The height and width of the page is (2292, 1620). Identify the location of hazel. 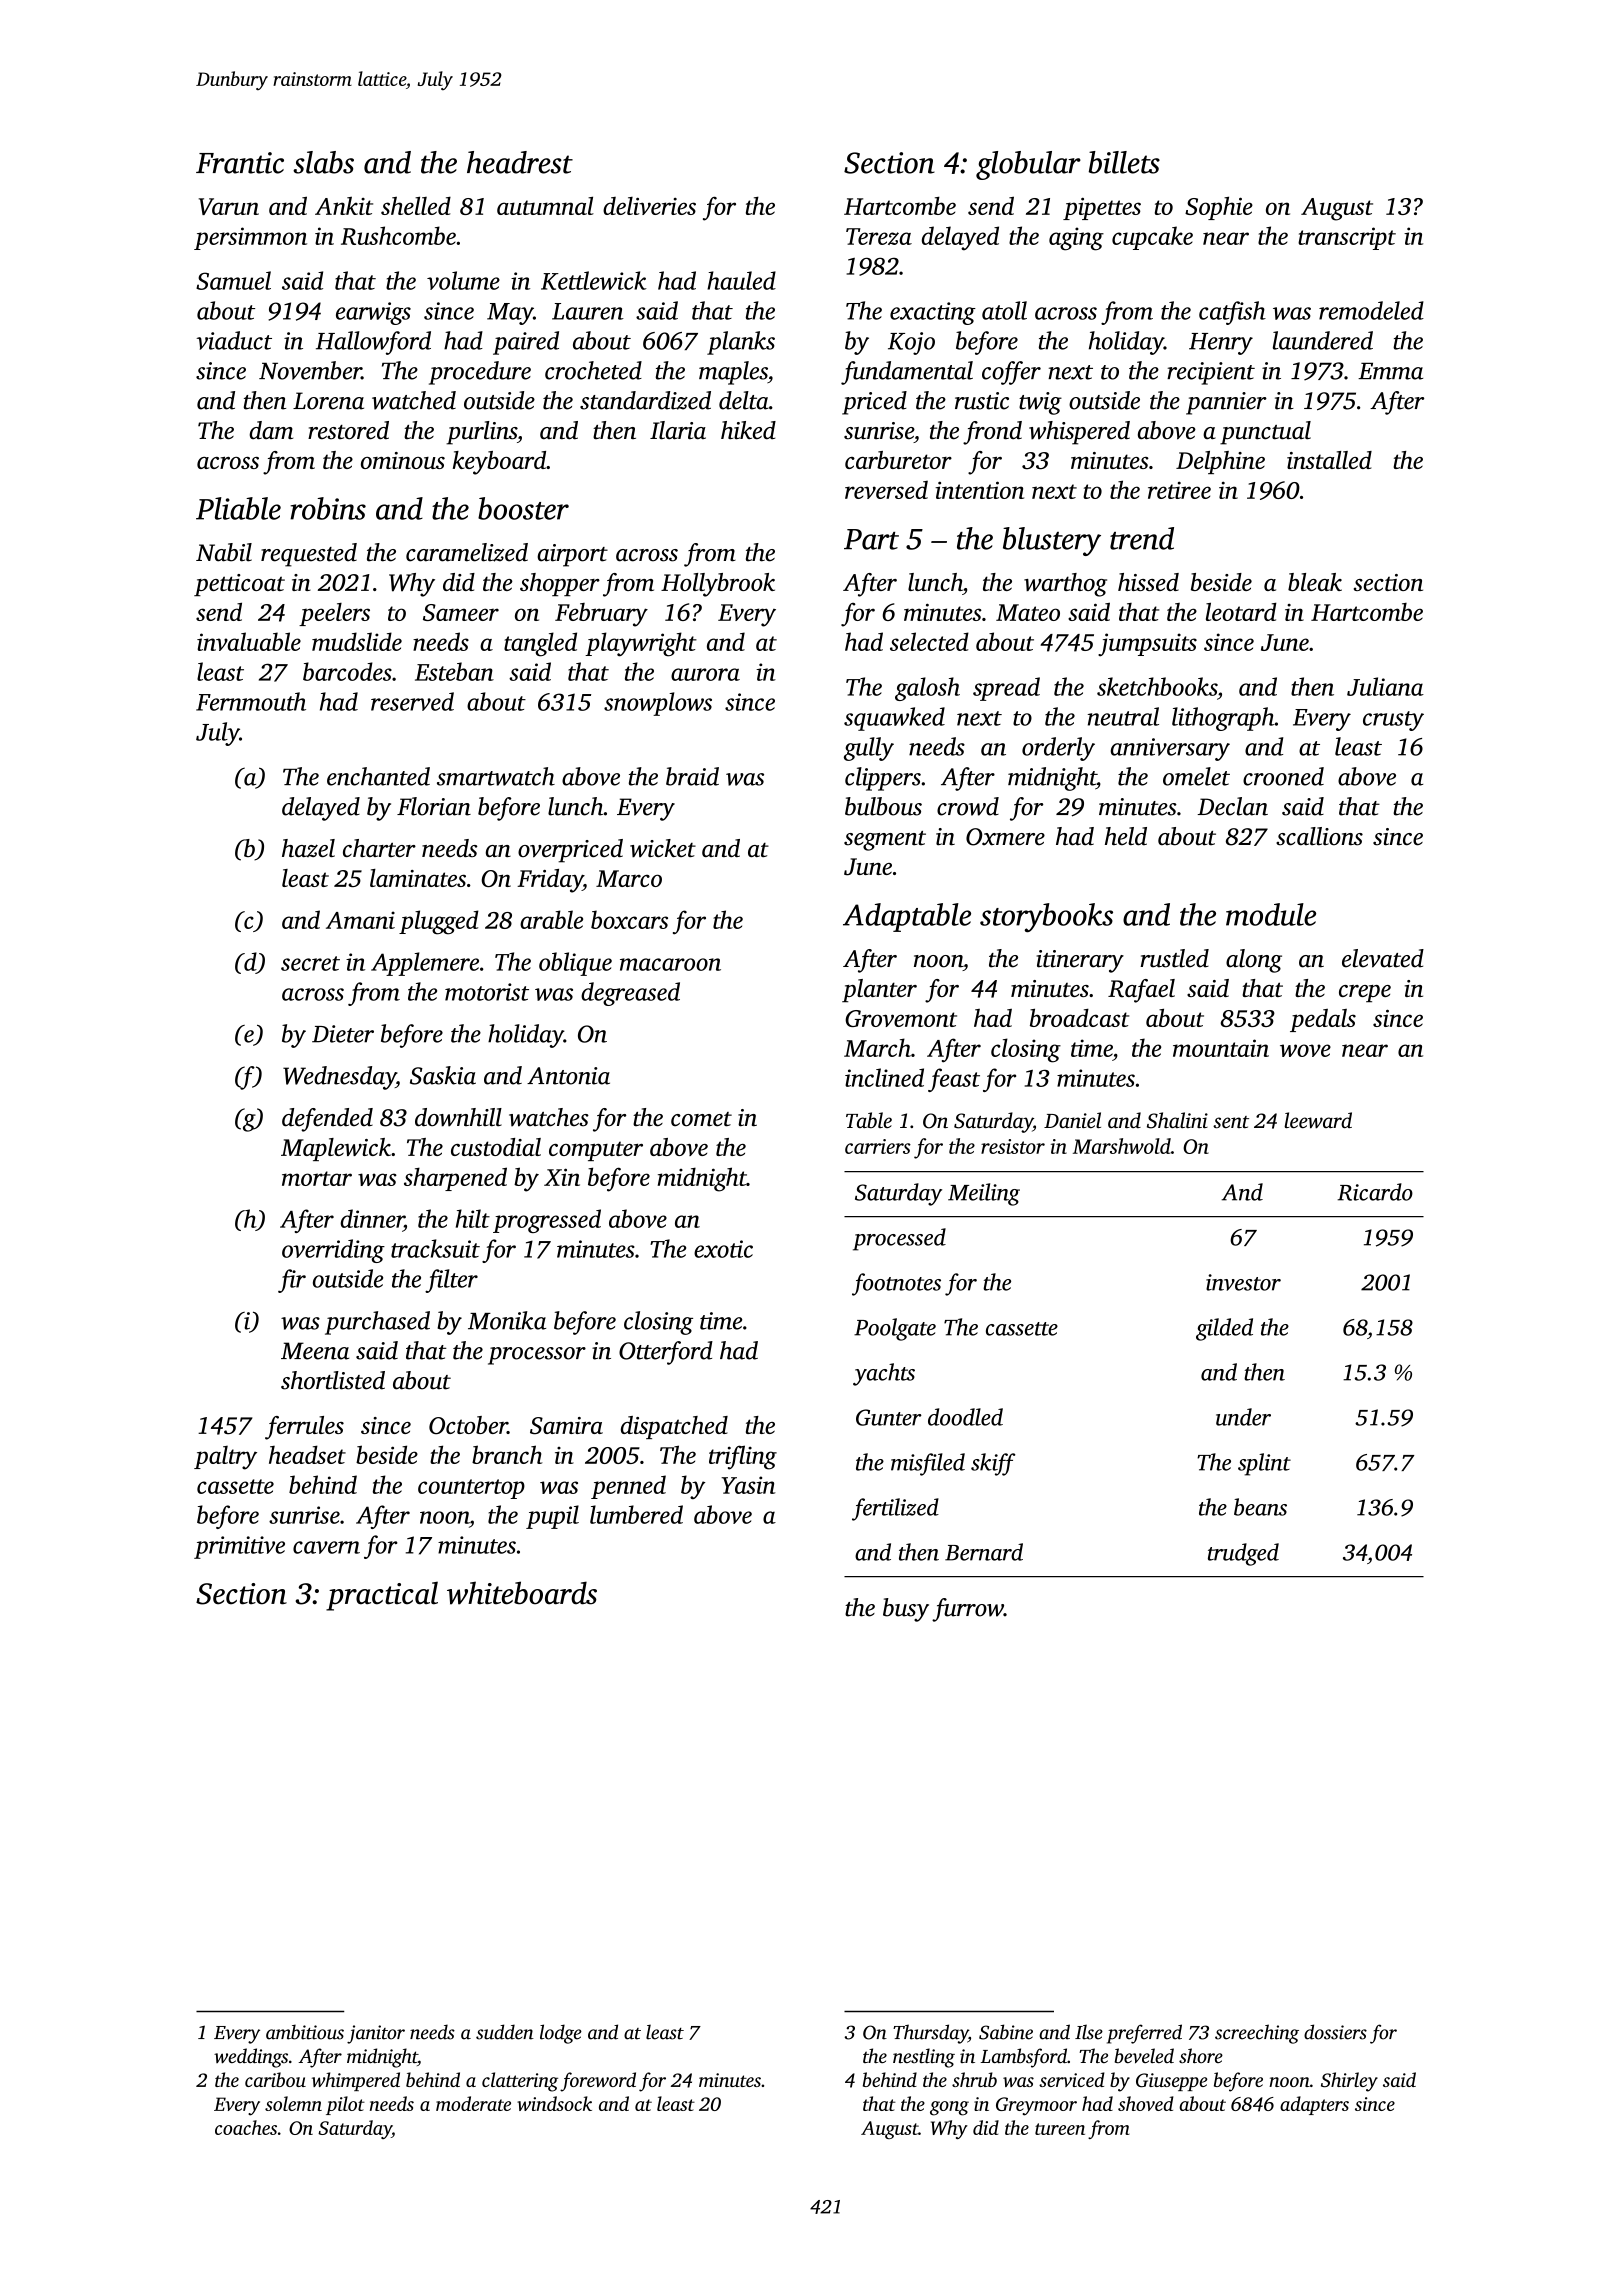
(308, 848).
